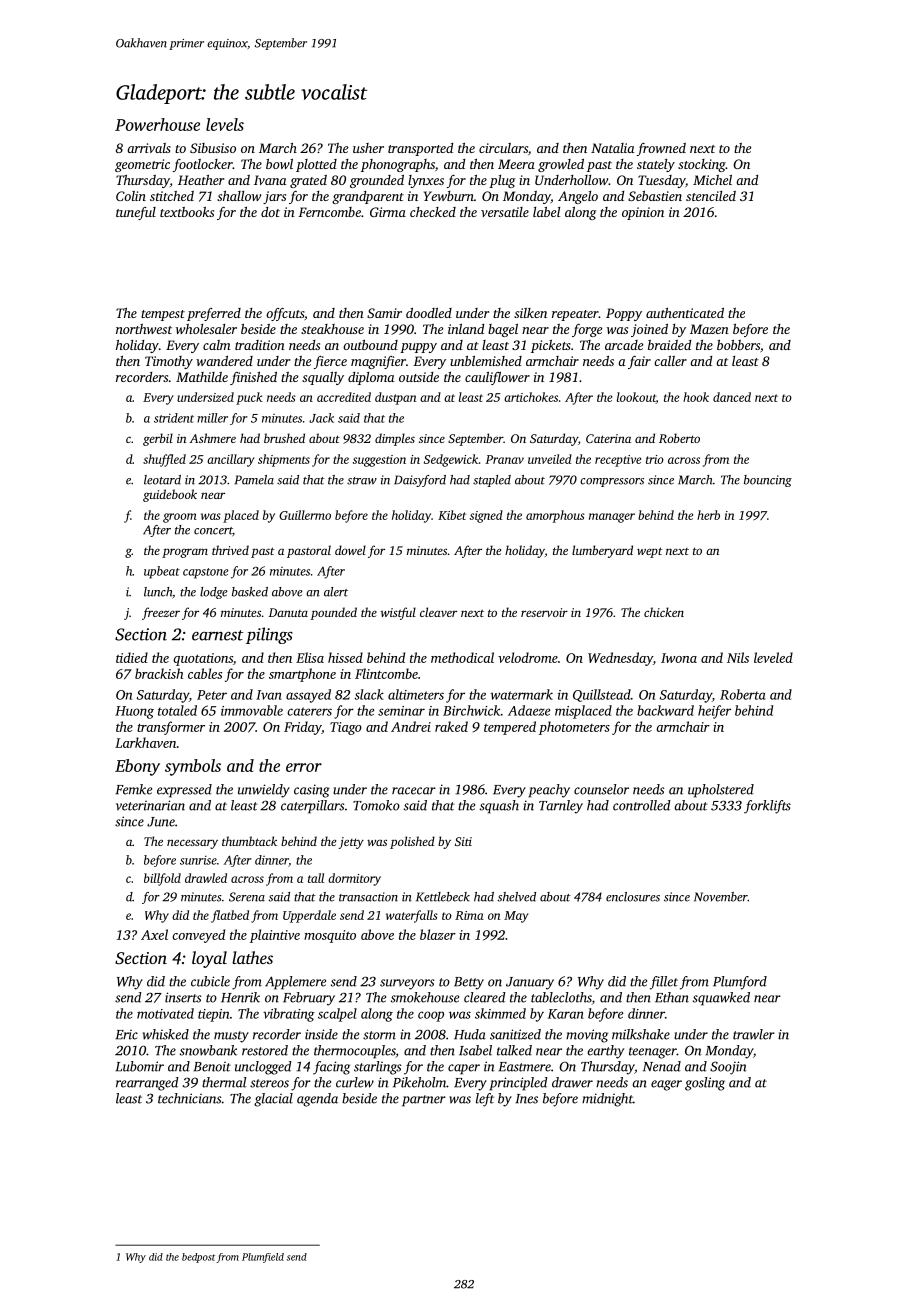  I want to click on stocking, so click(702, 165).
